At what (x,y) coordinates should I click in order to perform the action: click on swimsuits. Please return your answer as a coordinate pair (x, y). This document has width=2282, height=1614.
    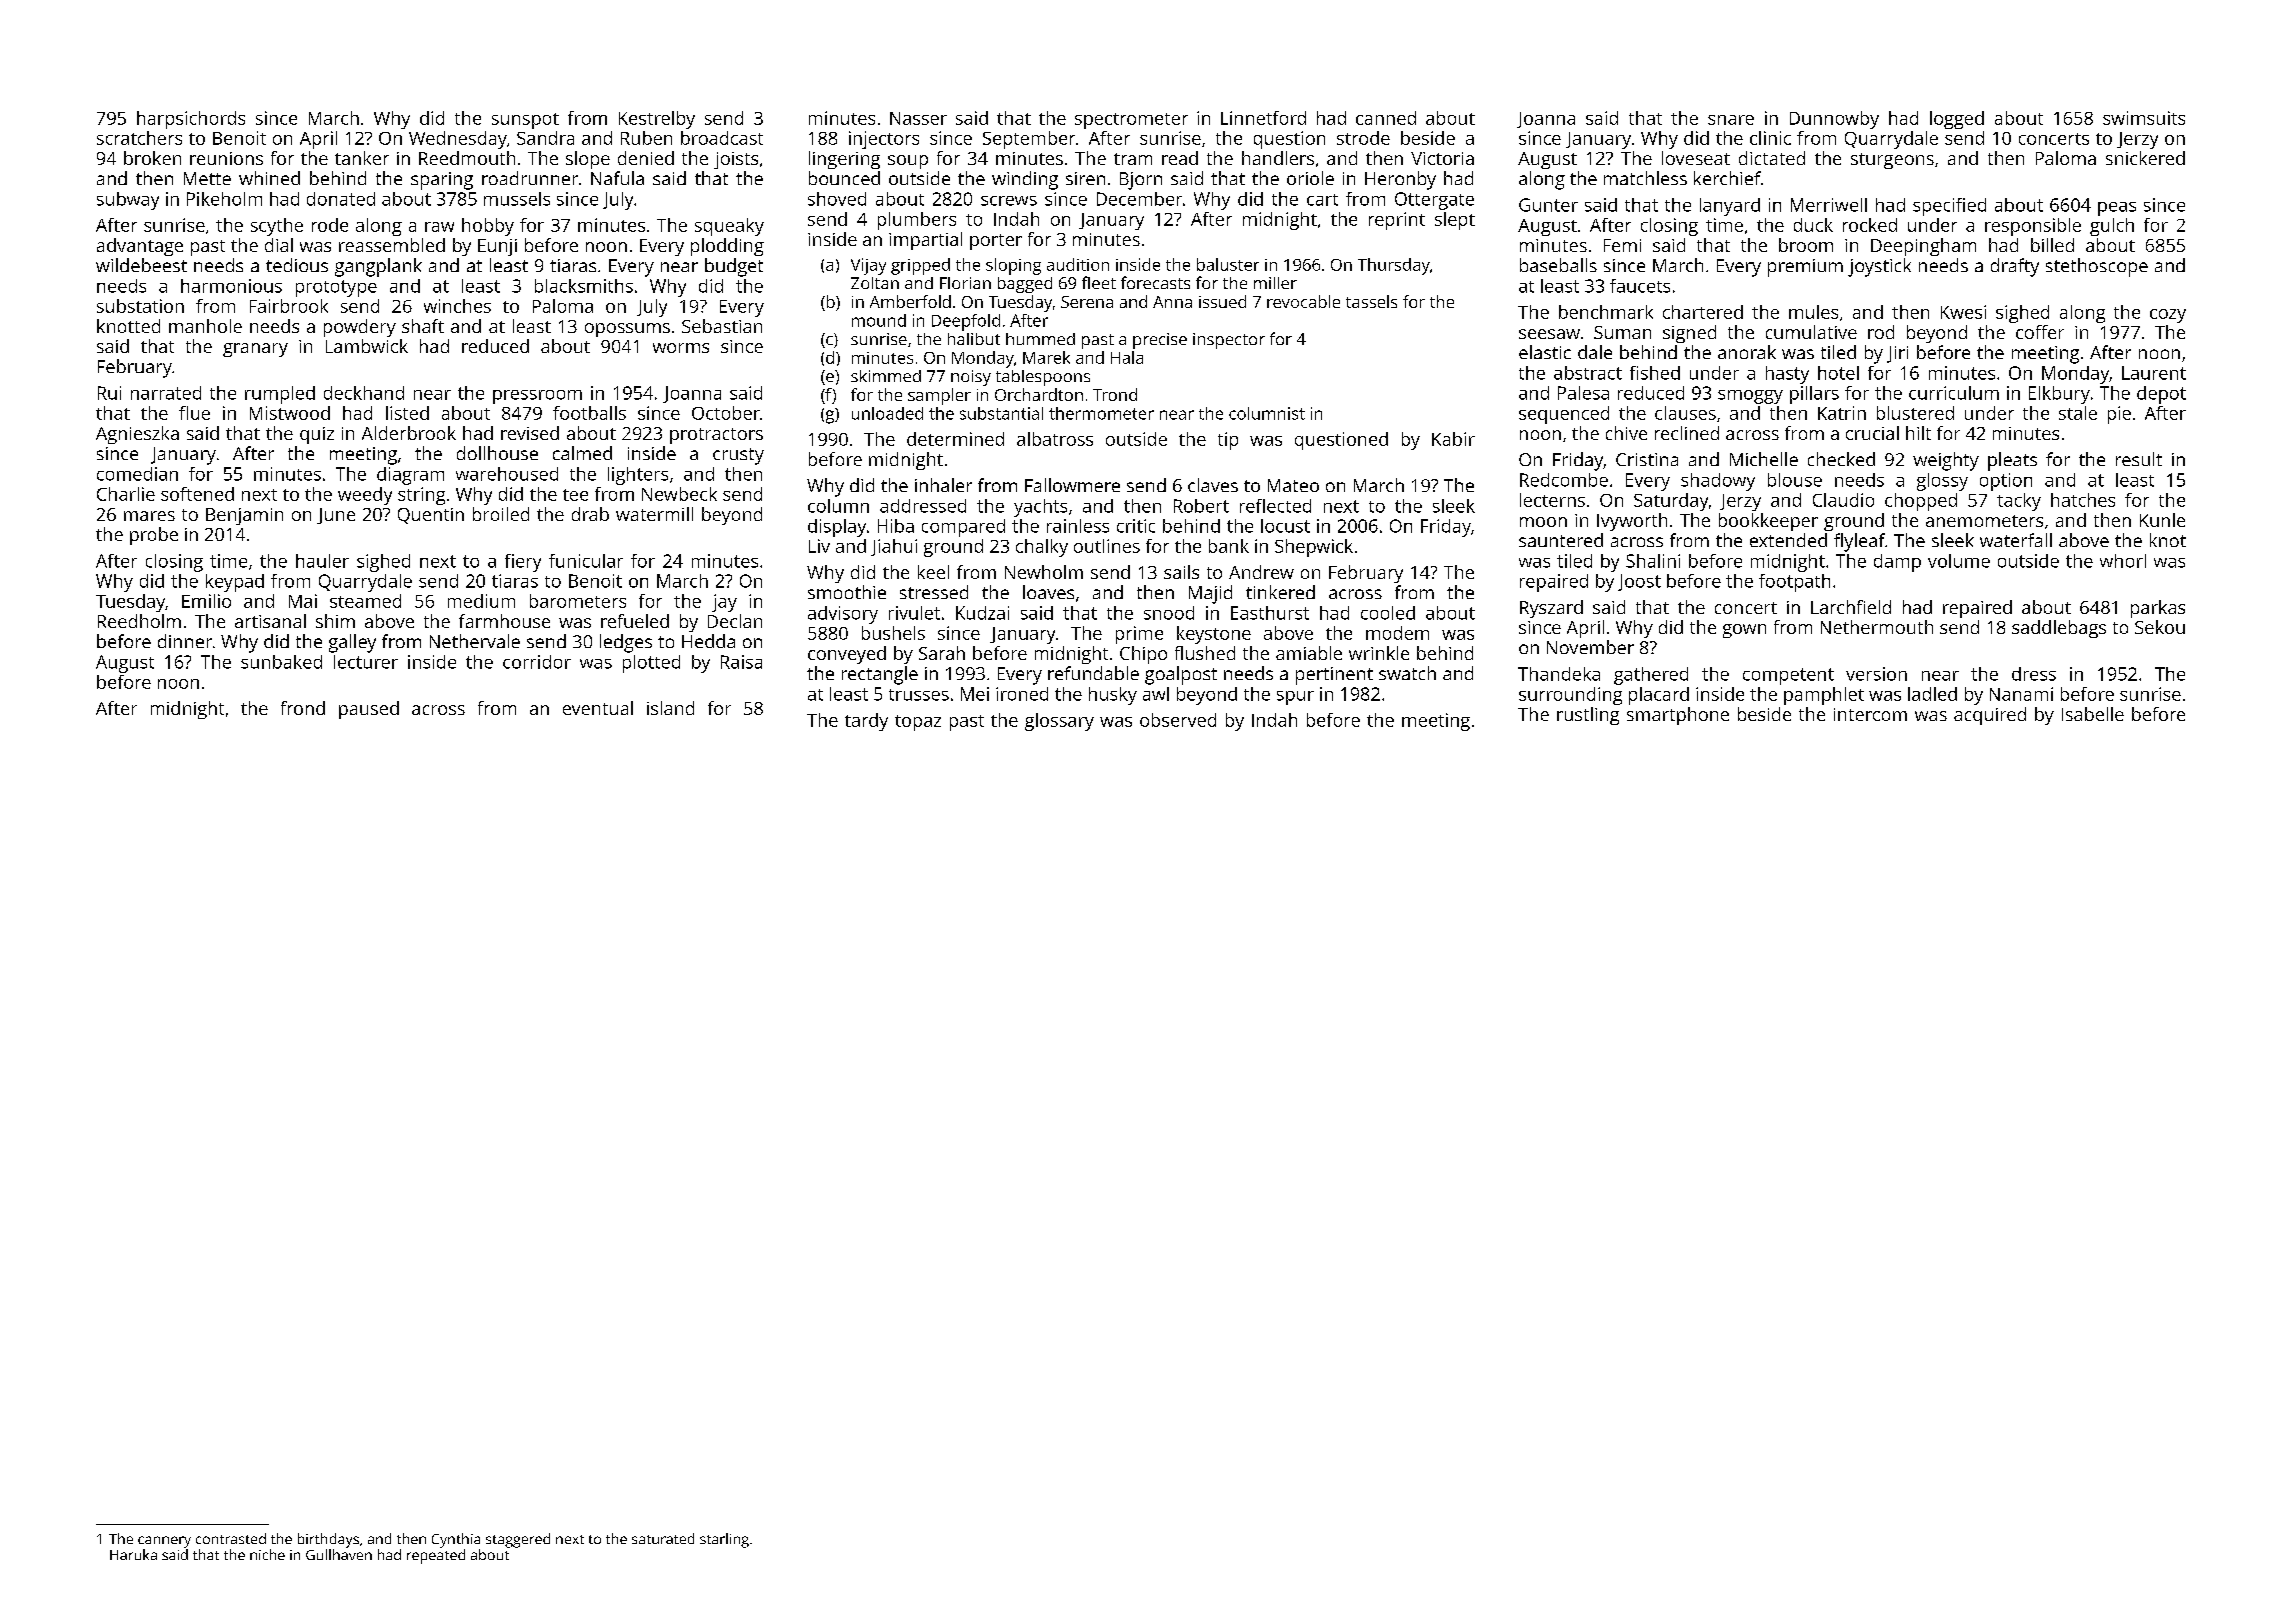
    Looking at the image, I should click on (2144, 118).
